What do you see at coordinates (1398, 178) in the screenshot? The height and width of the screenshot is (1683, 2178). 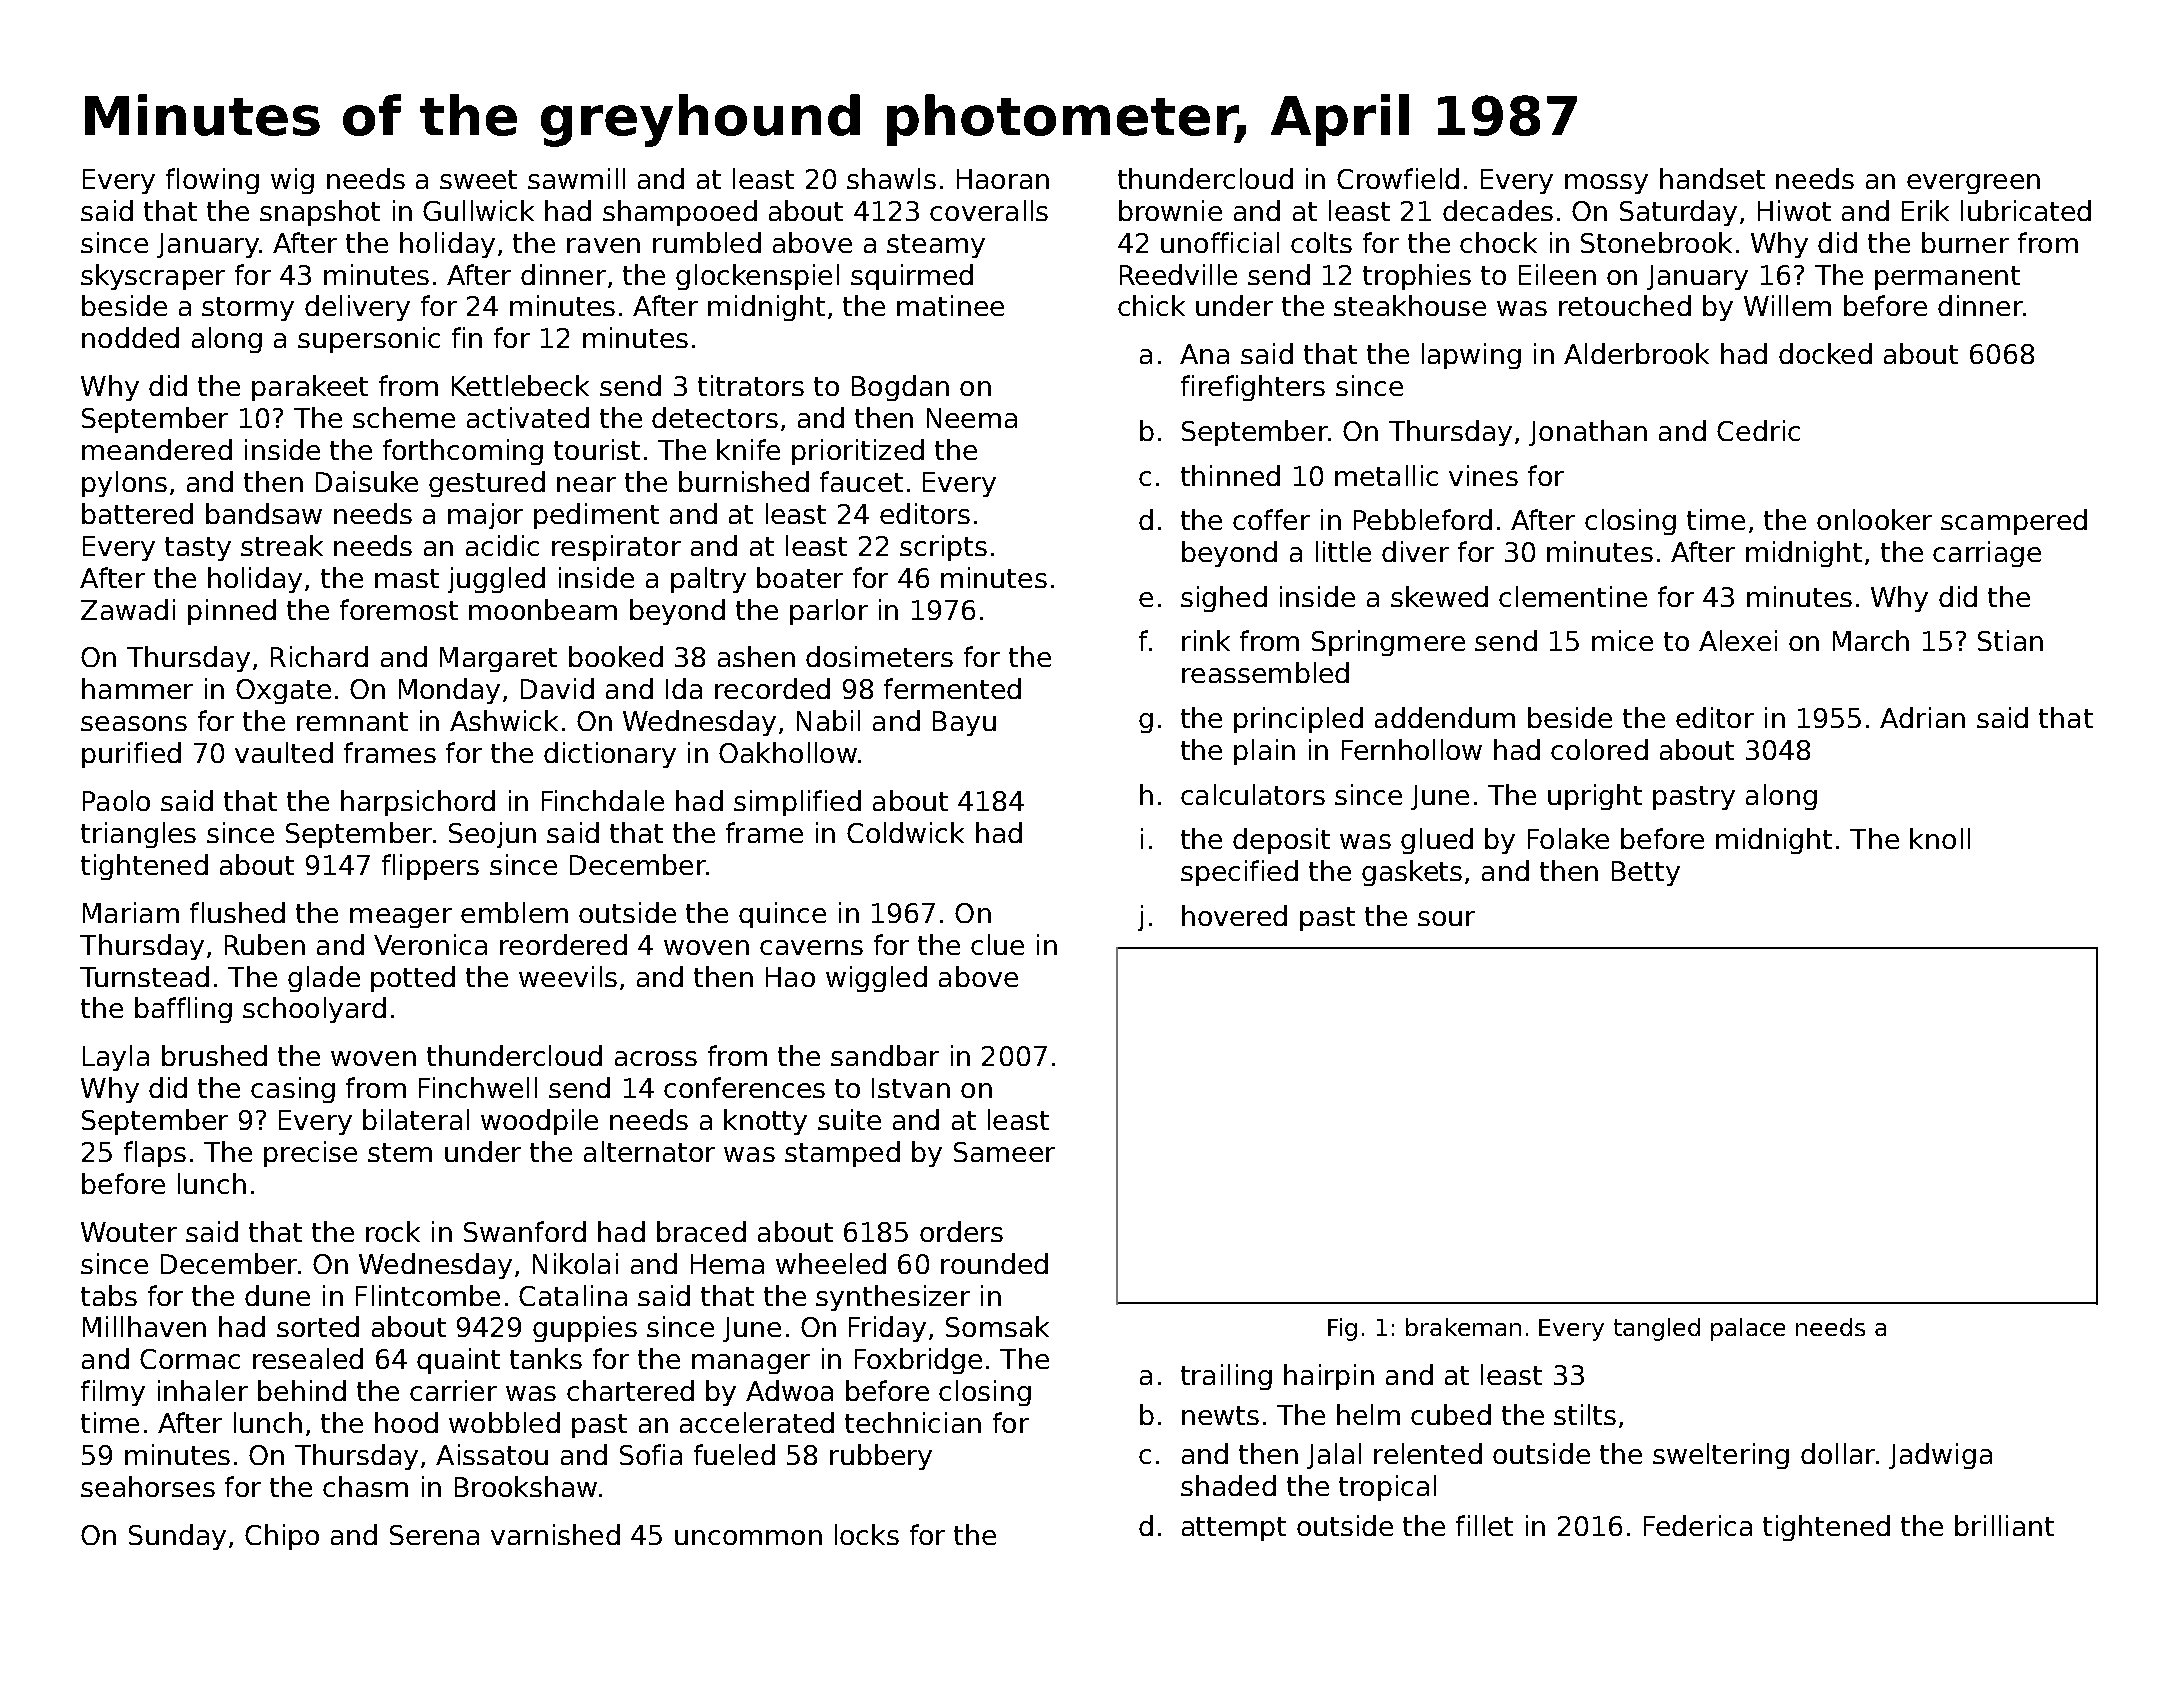 I see `Crowfield` at bounding box center [1398, 178].
